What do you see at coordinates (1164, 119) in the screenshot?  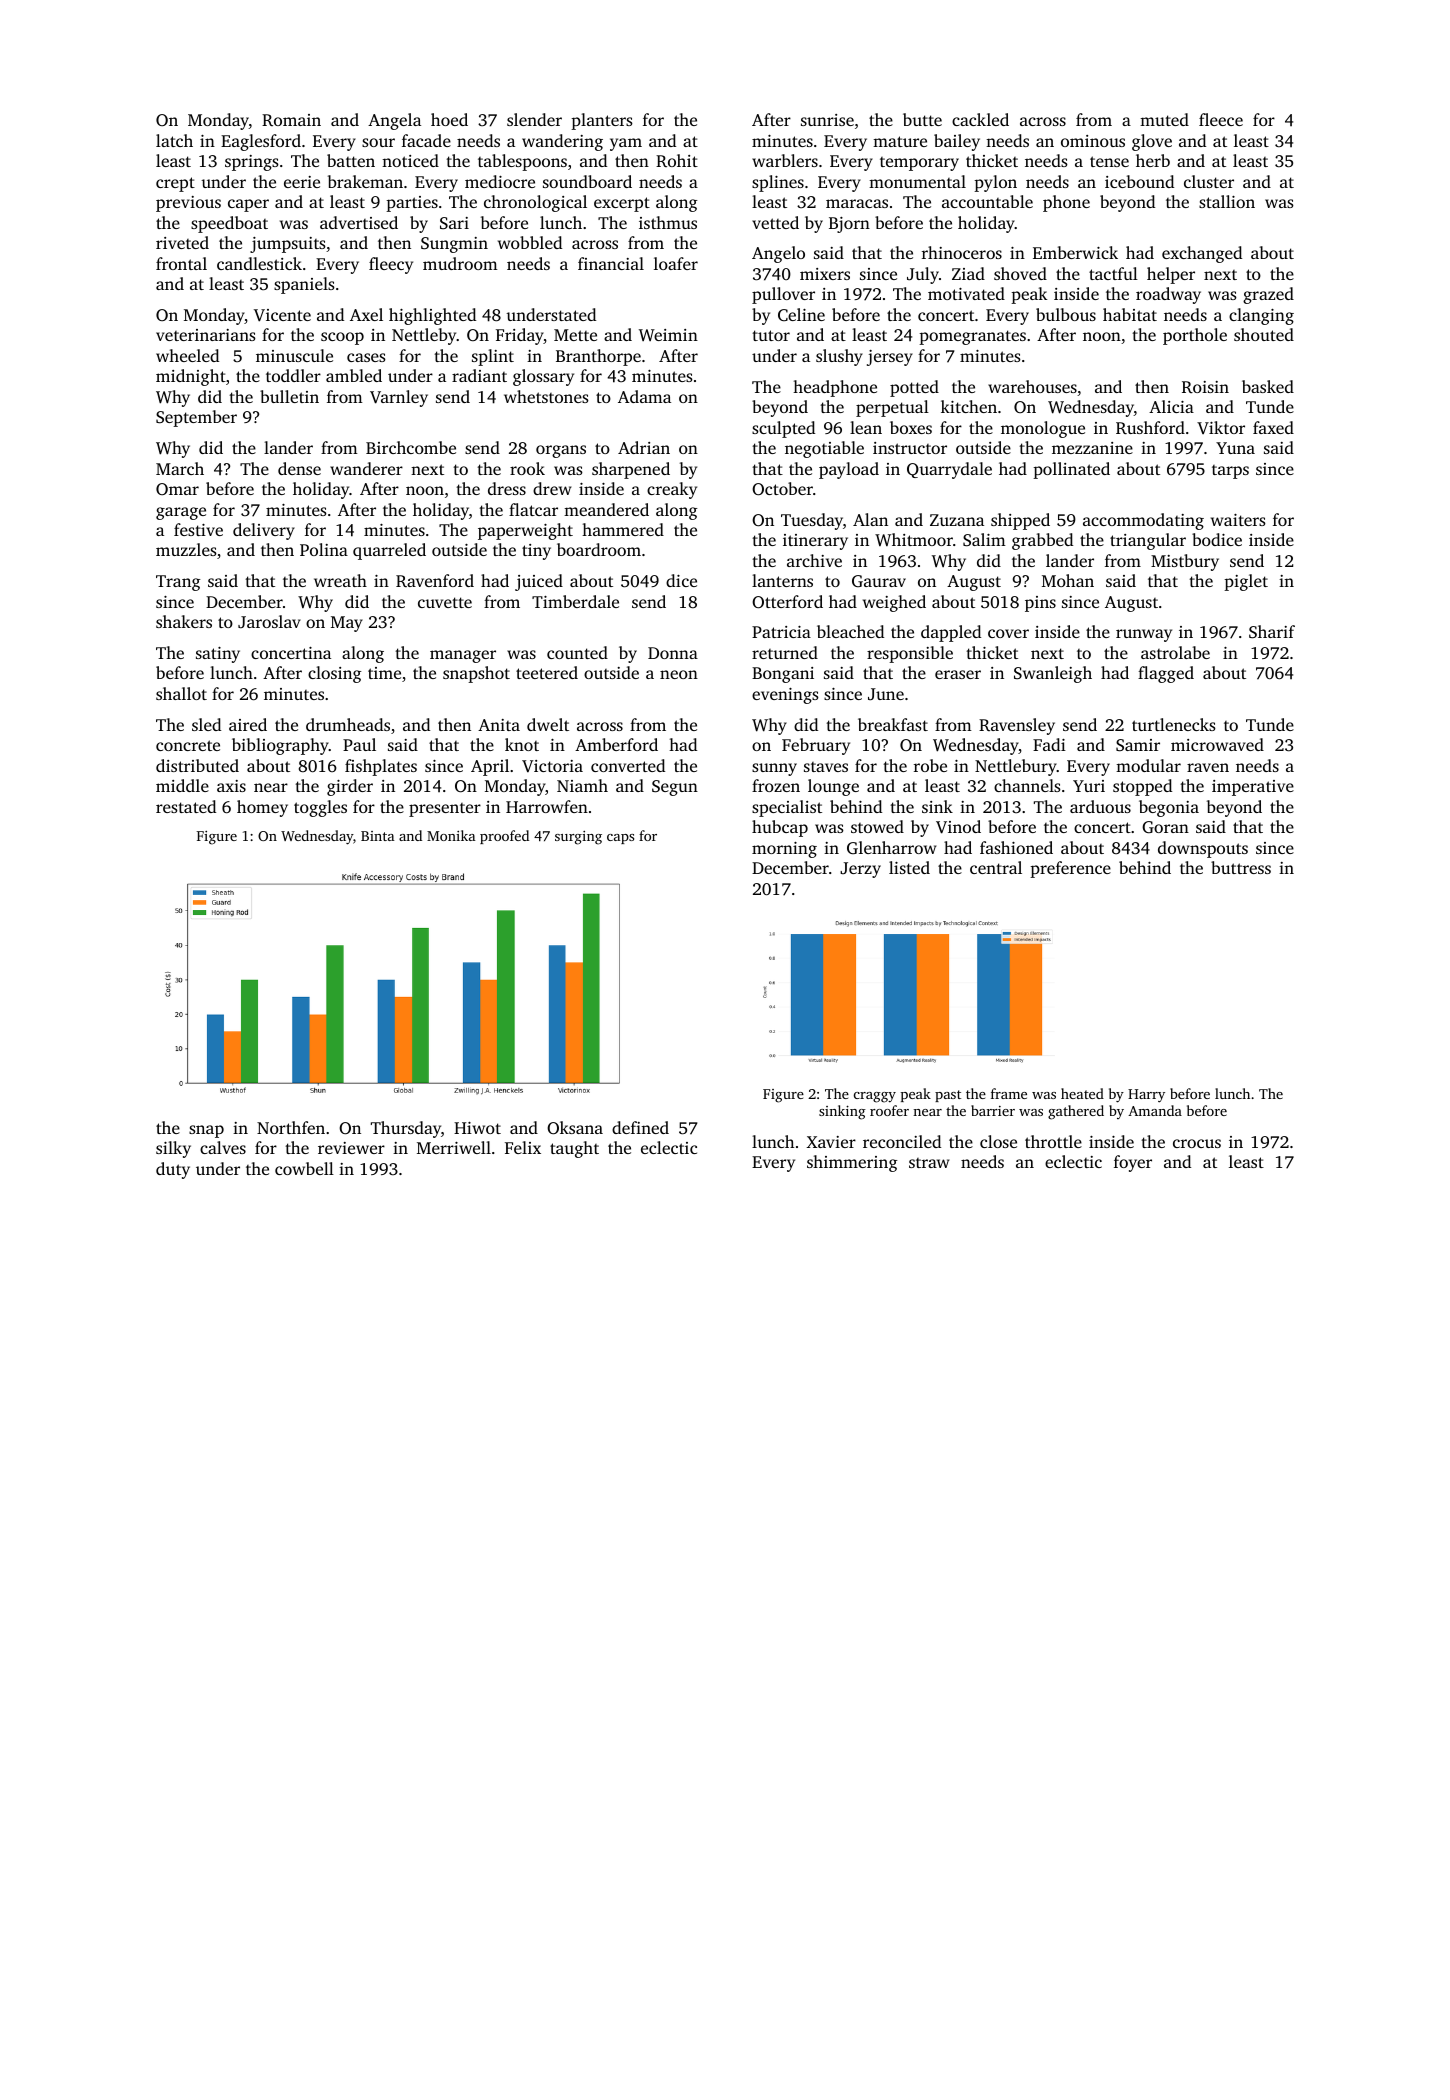 I see `muted` at bounding box center [1164, 119].
